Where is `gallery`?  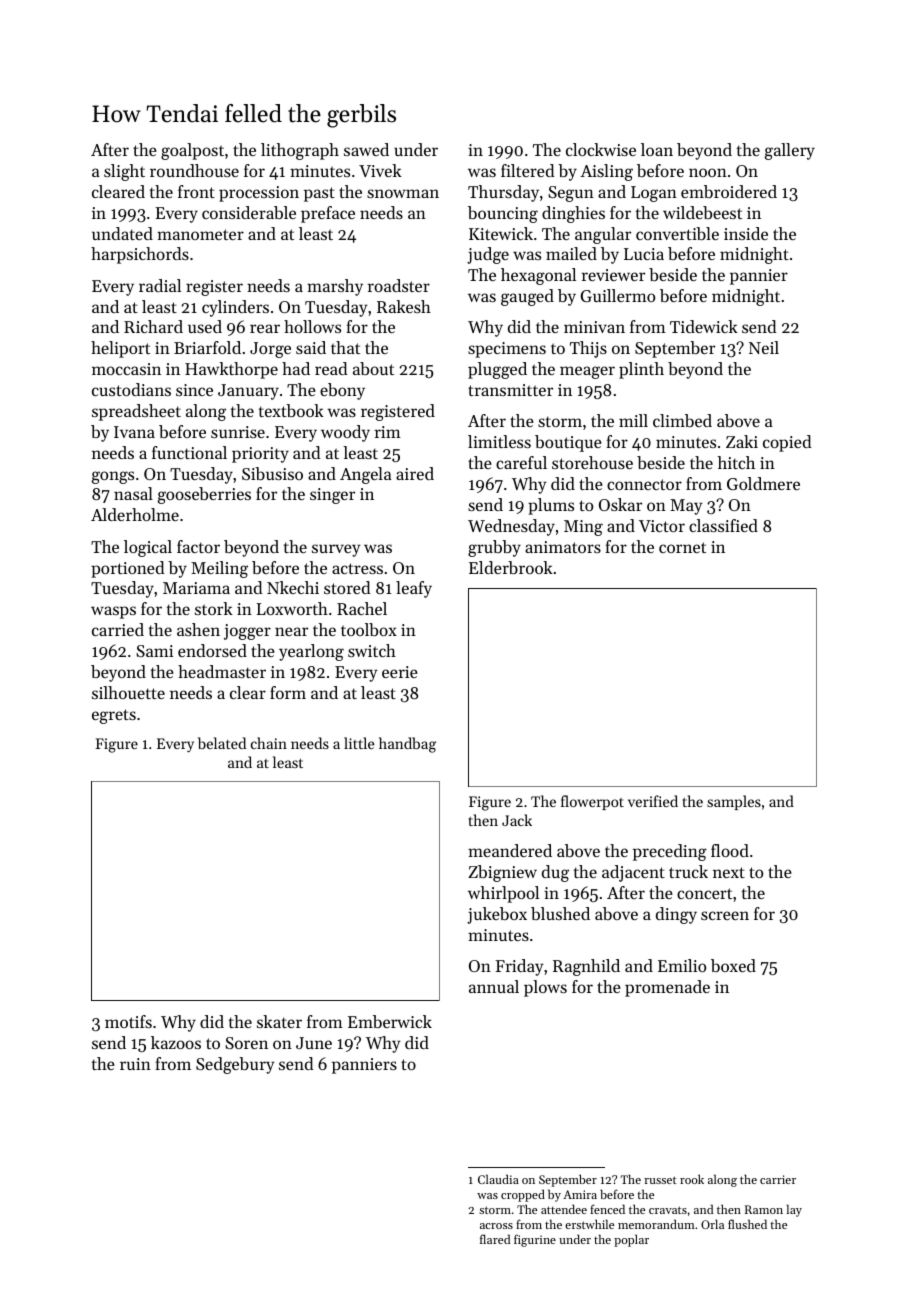
gallery is located at coordinates (790, 151).
